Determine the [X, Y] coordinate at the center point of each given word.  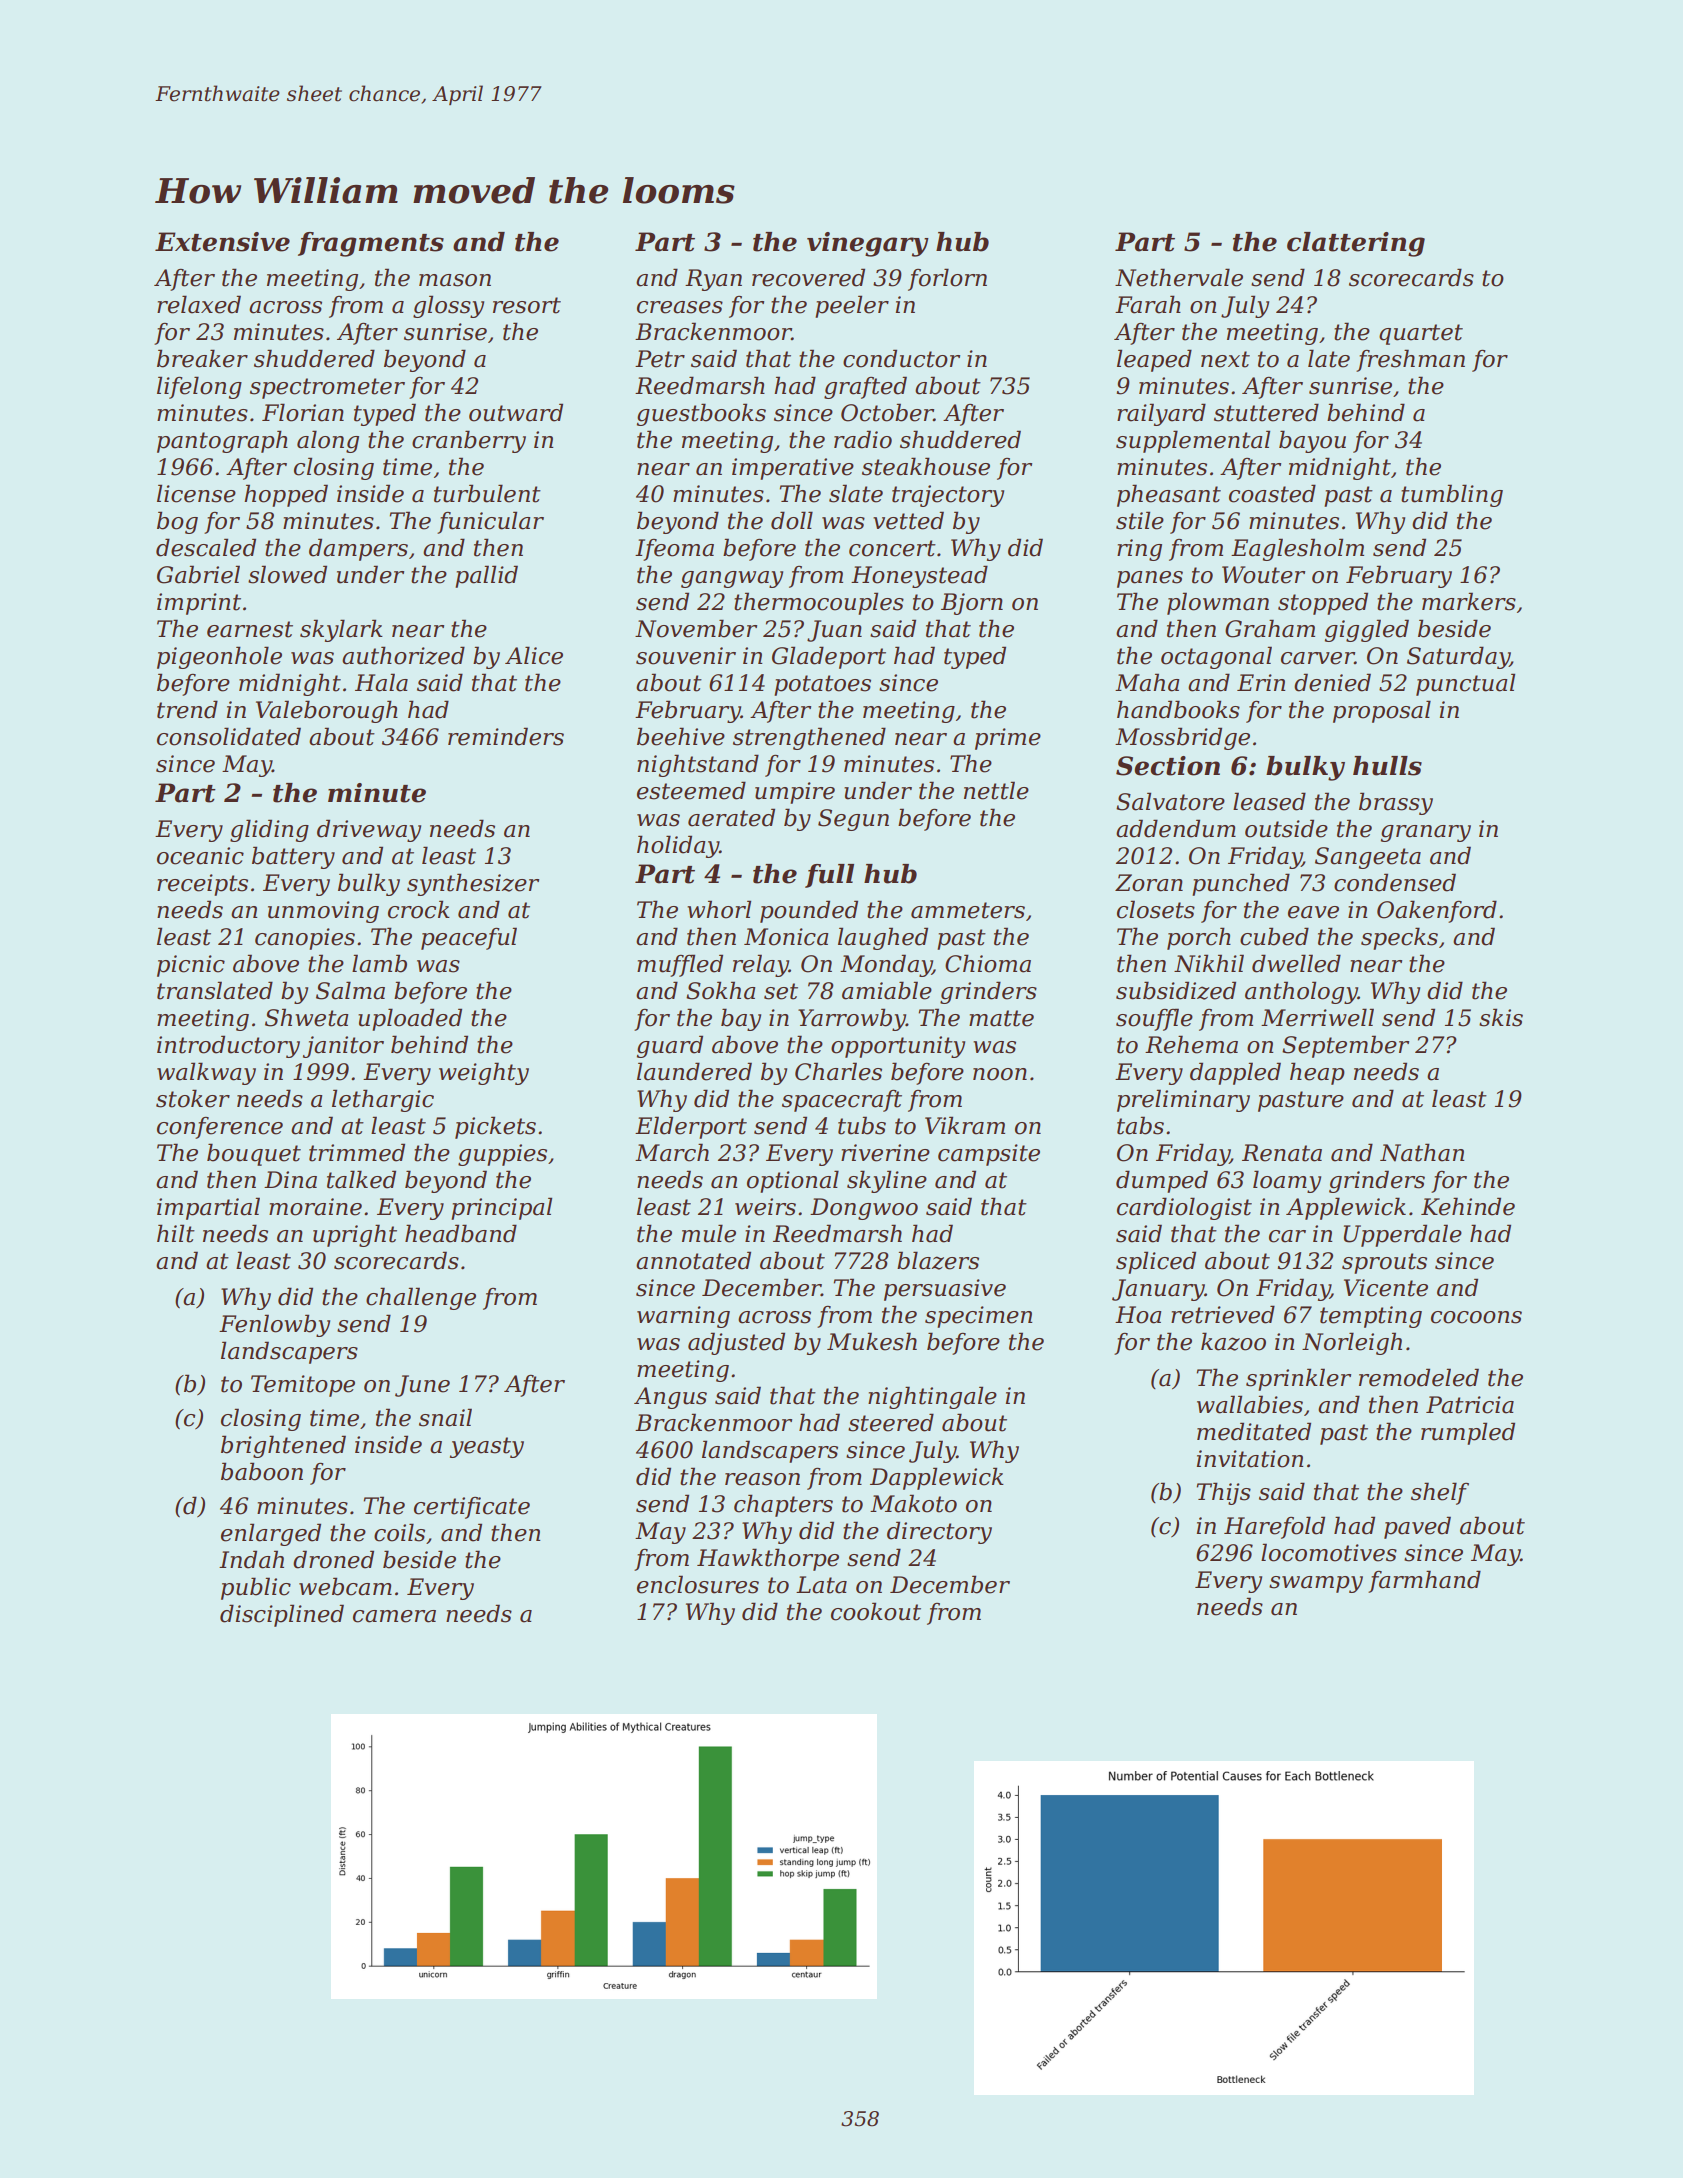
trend [187, 709]
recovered [808, 277]
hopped [286, 495]
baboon [262, 1471]
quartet [1421, 334]
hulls [1387, 766]
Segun [853, 820]
